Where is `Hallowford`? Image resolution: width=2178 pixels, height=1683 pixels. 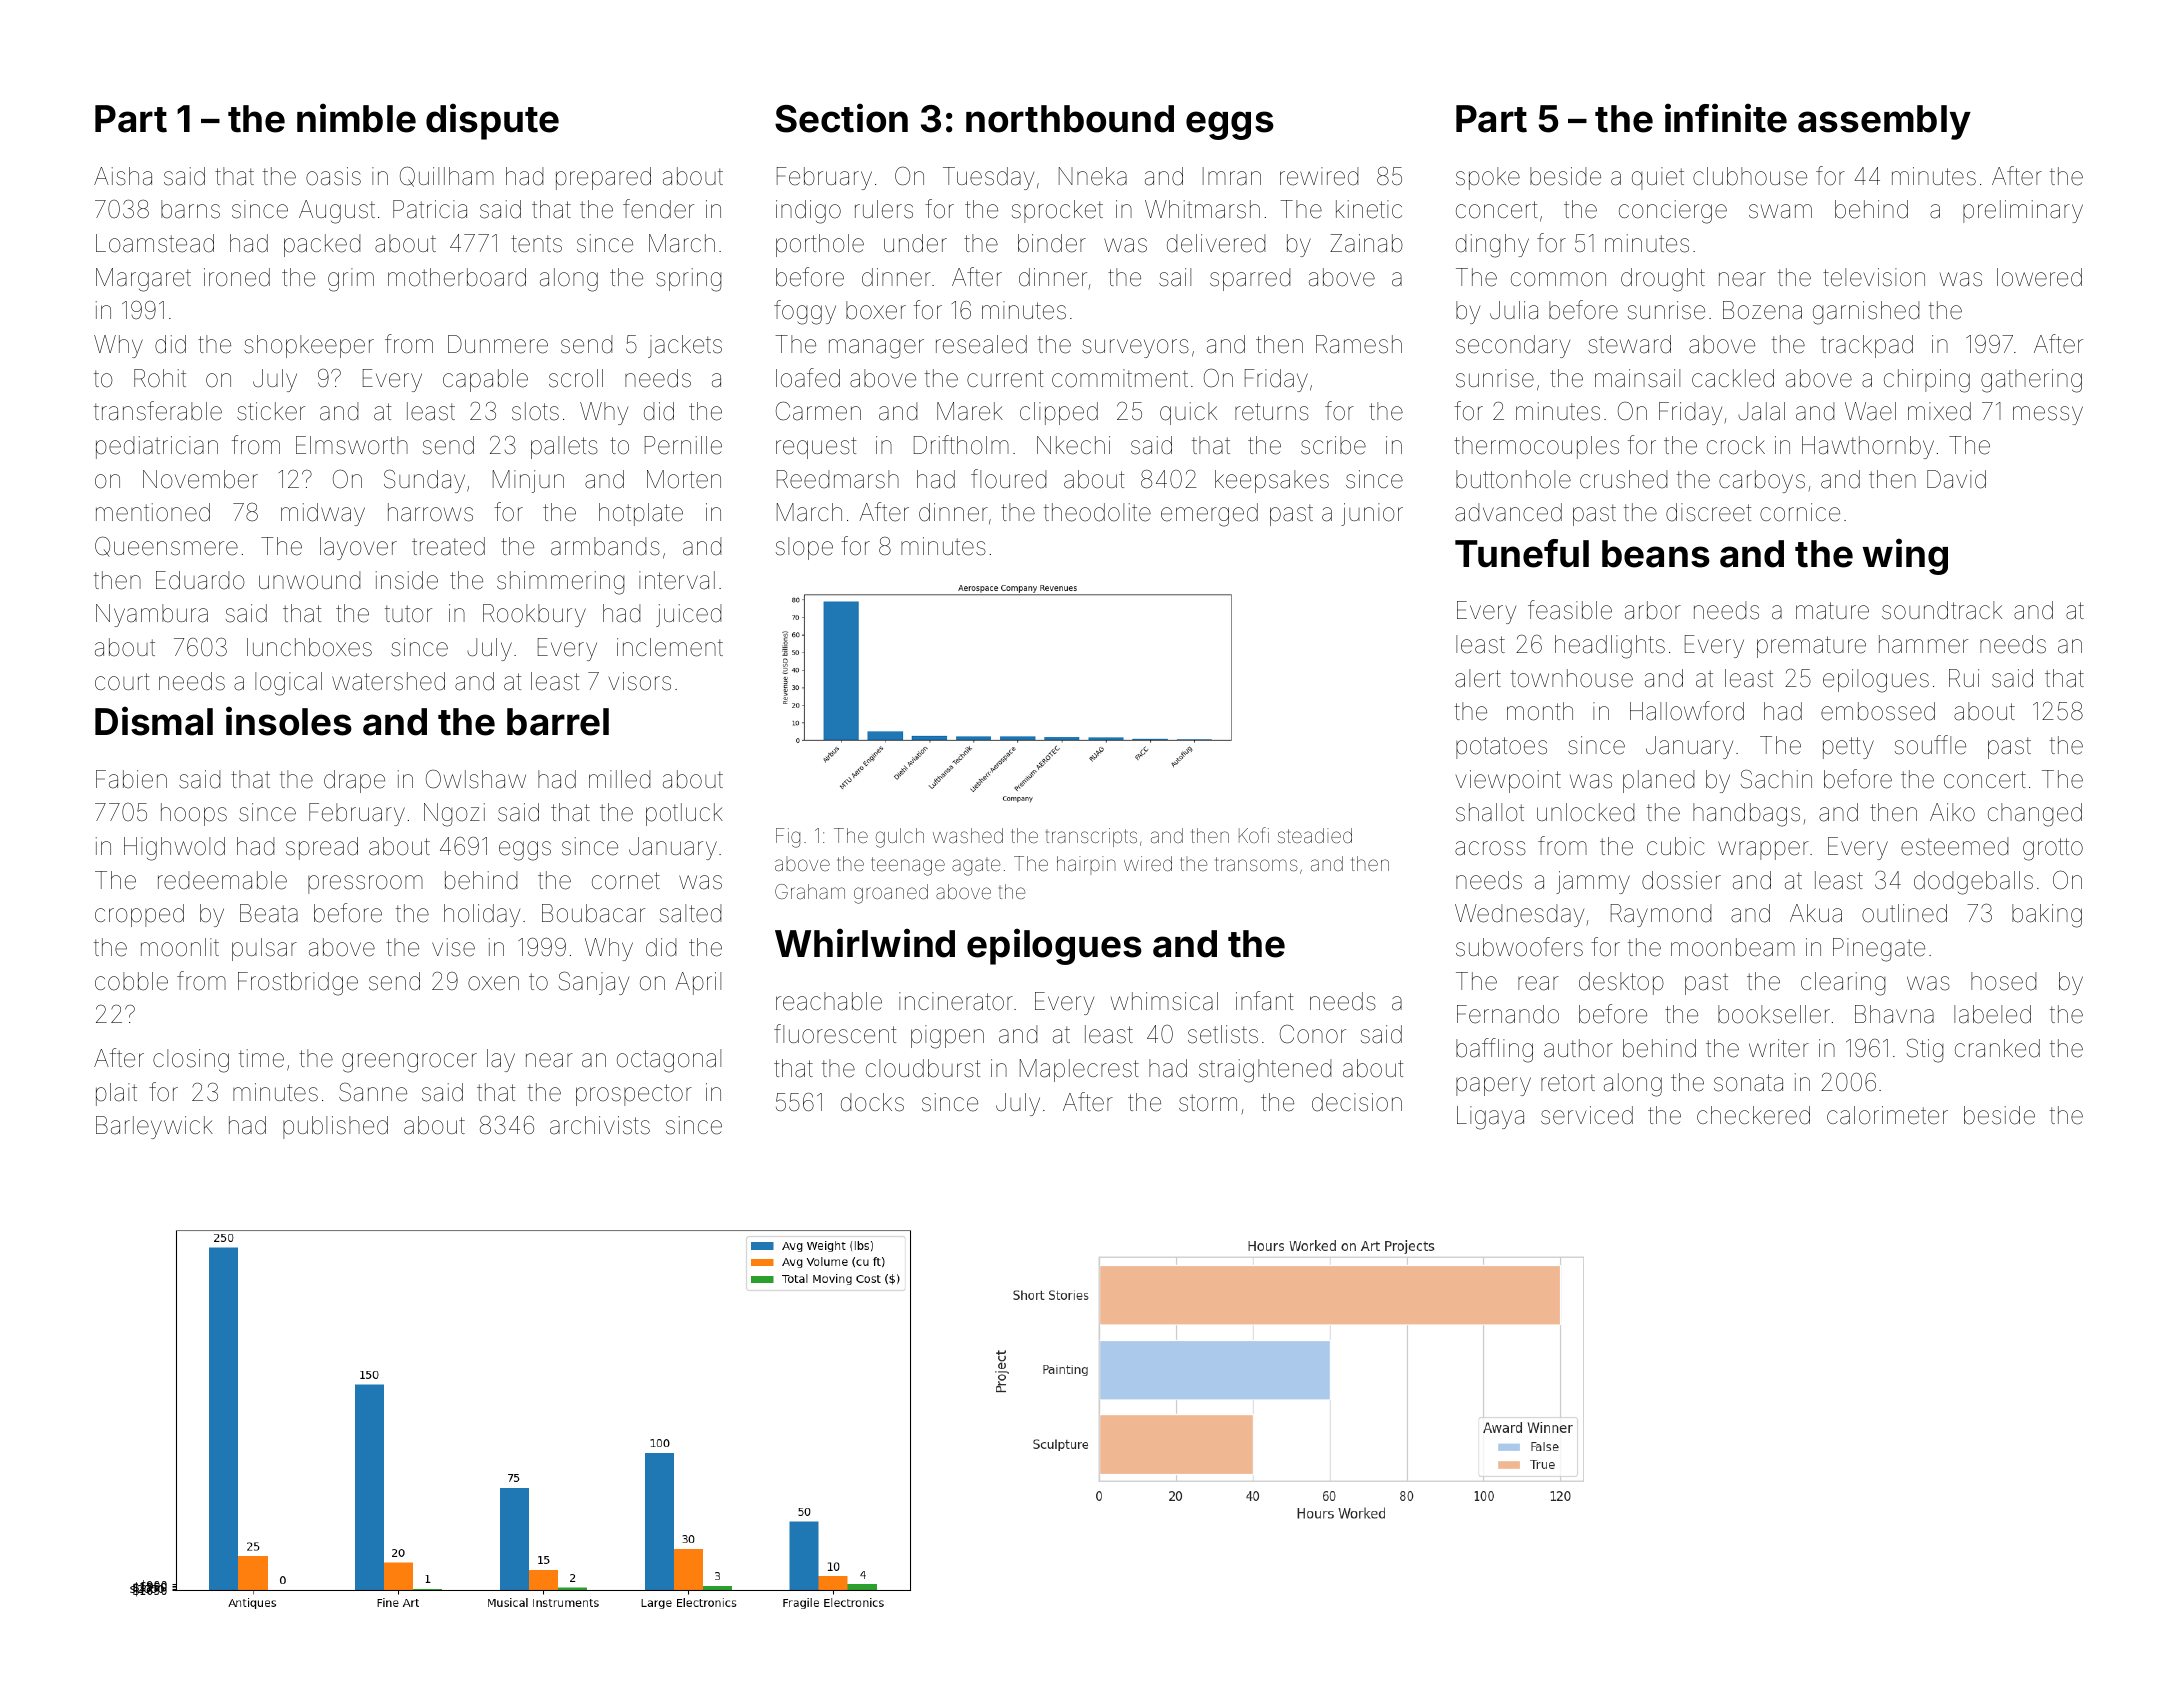
Hallowford is located at coordinates (1687, 711).
